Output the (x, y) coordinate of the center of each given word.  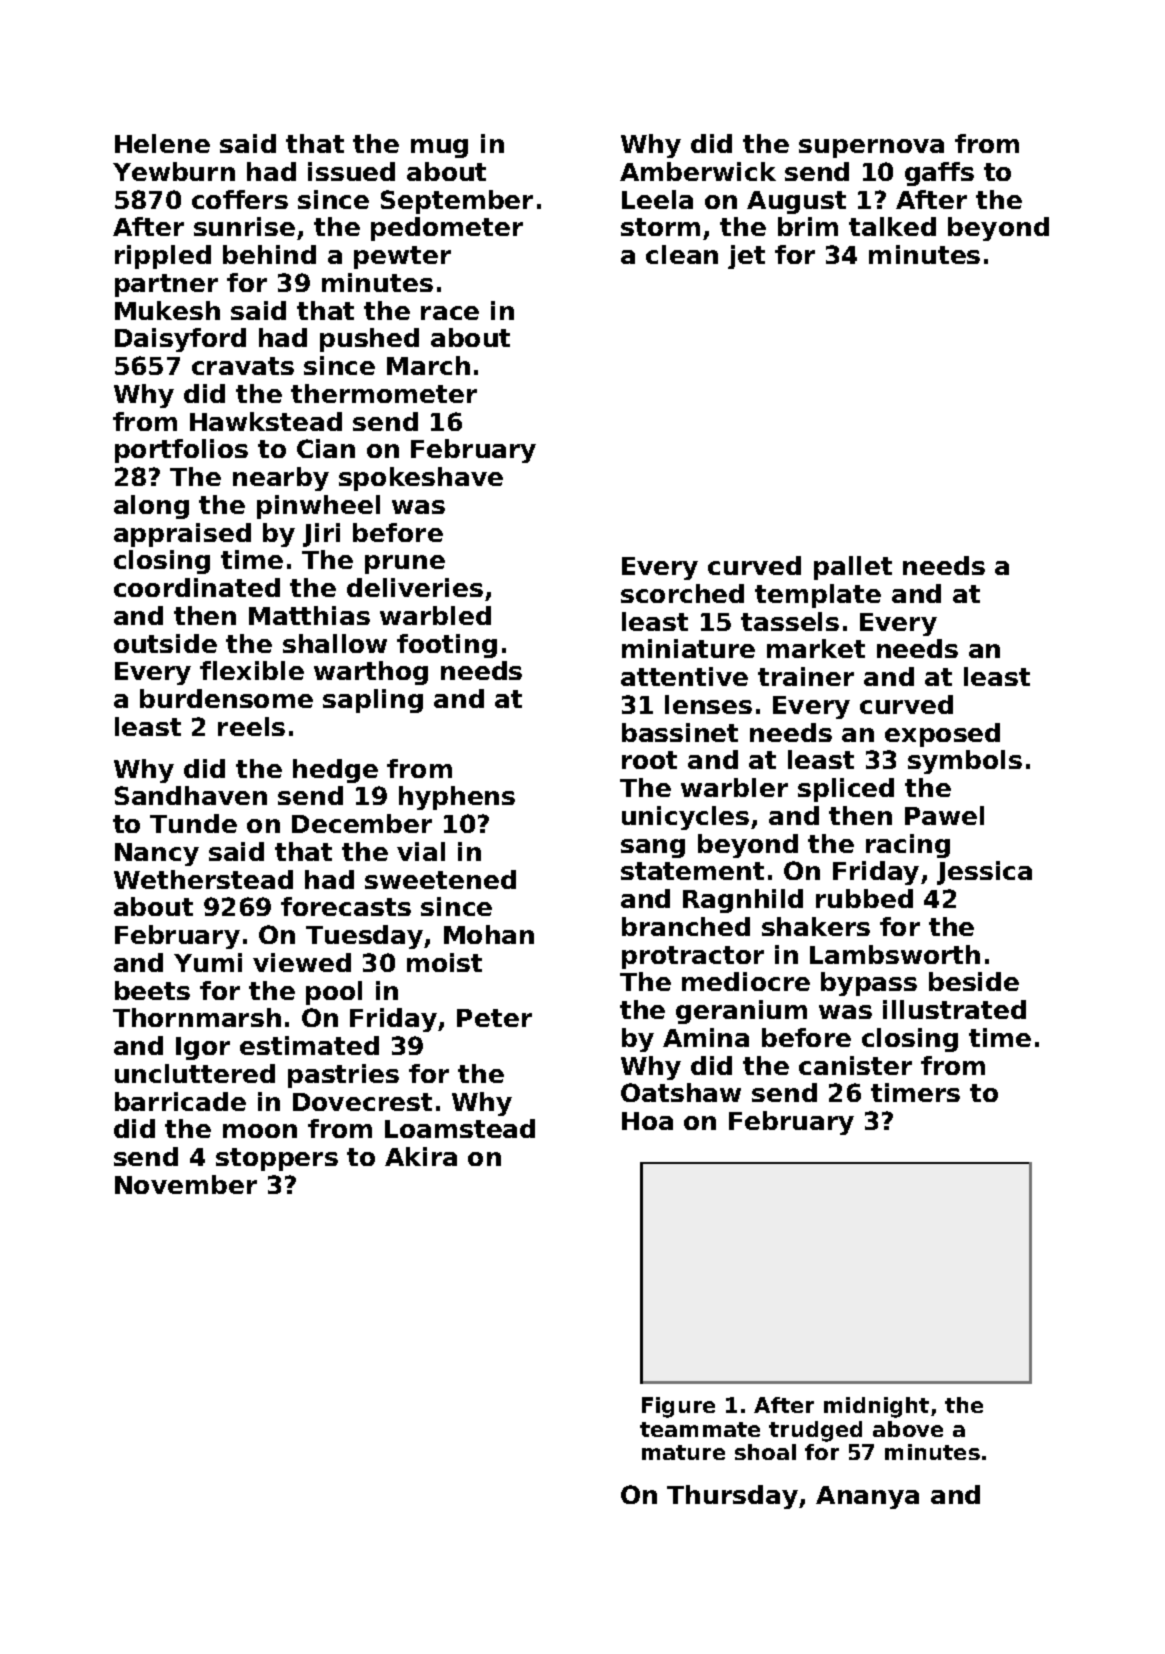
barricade (180, 1101)
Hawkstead (266, 421)
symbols (965, 762)
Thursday (732, 1497)
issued (351, 171)
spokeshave (421, 479)
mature (683, 1452)
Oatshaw (681, 1092)
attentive (684, 676)
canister (855, 1065)
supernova (871, 148)
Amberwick (698, 171)
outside (165, 643)
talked (892, 226)
